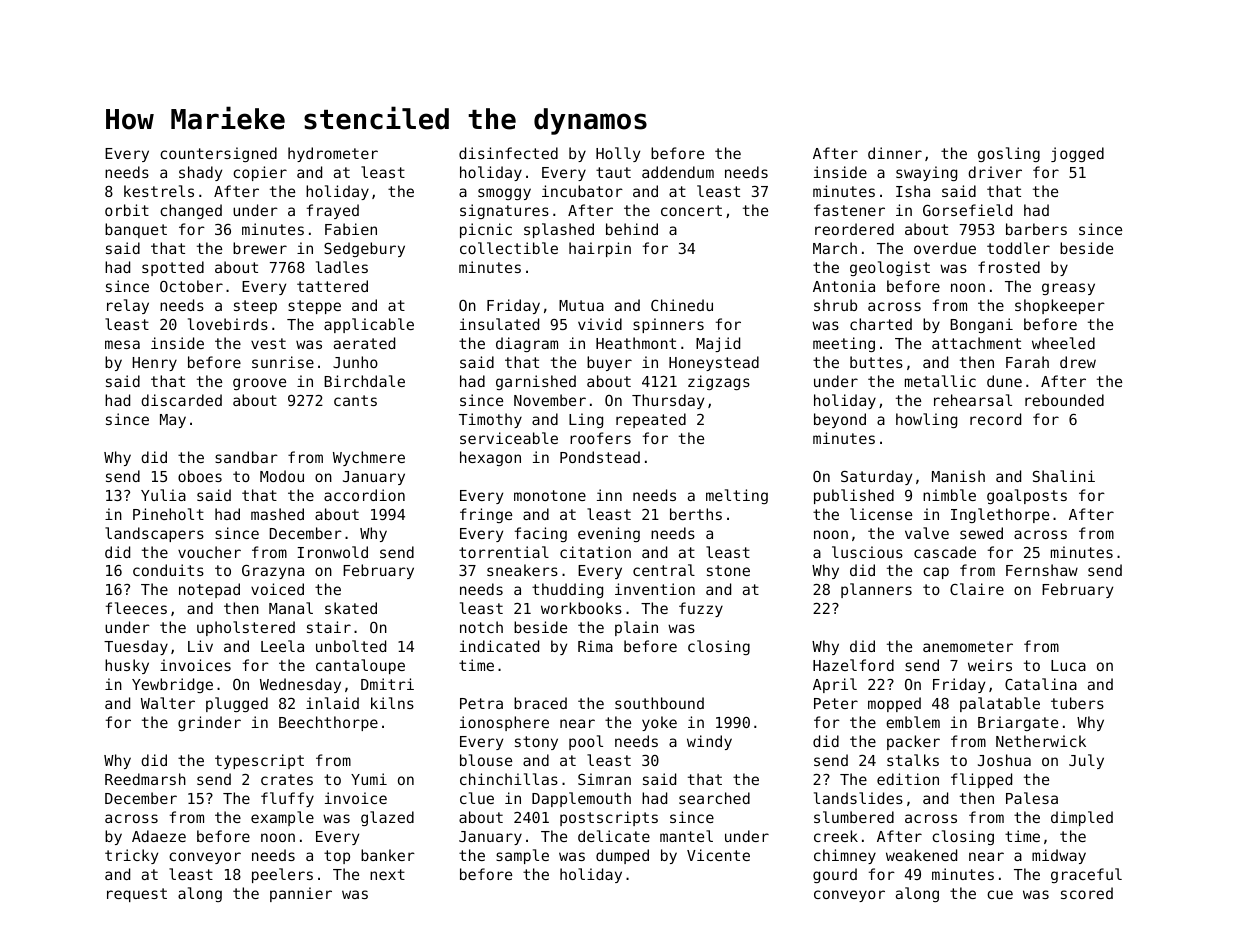 This image has height=952, width=1233. Describe the element at coordinates (1064, 400) in the image. I see `rebounded` at that location.
